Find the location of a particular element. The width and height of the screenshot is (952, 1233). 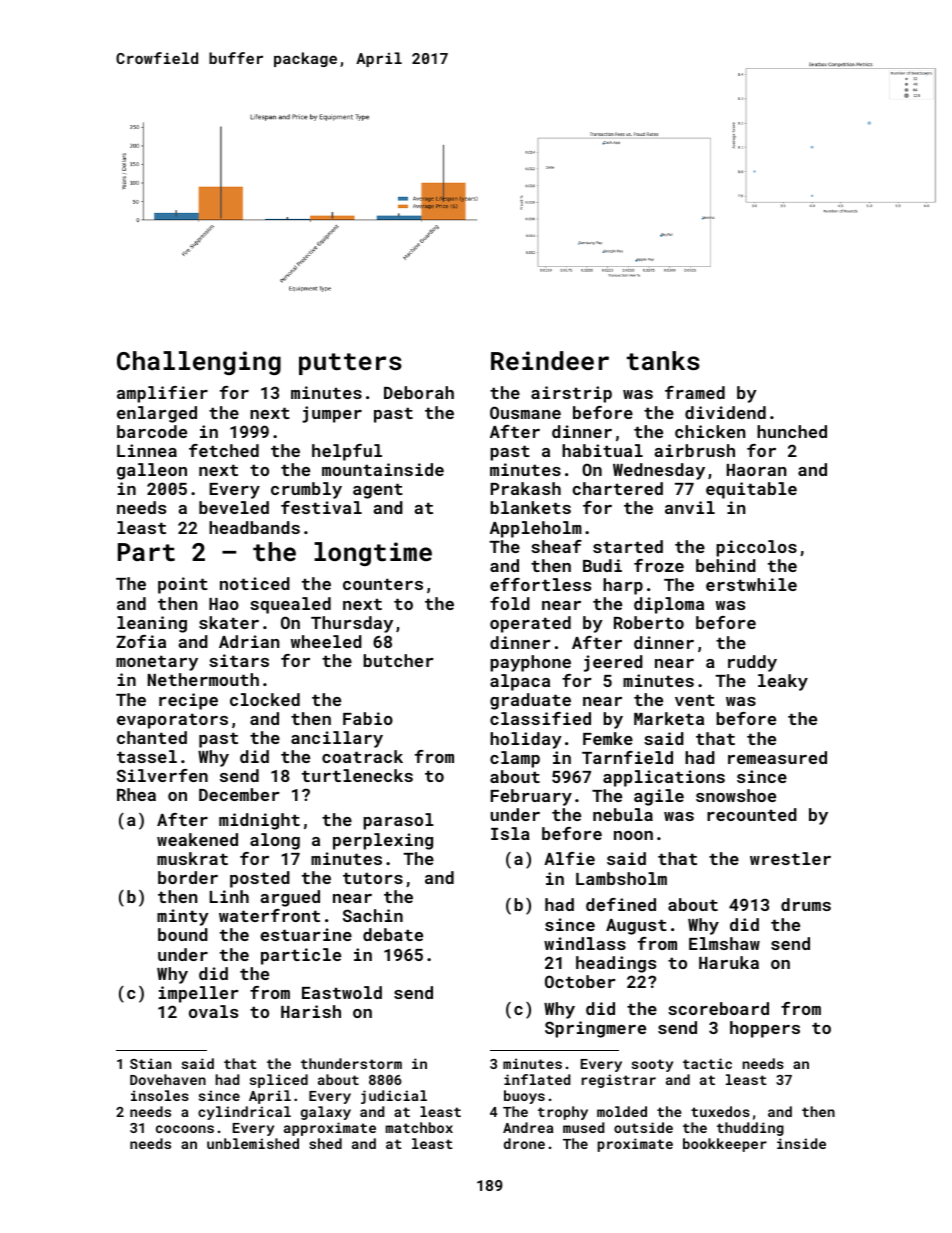

impeller is located at coordinates (199, 994).
